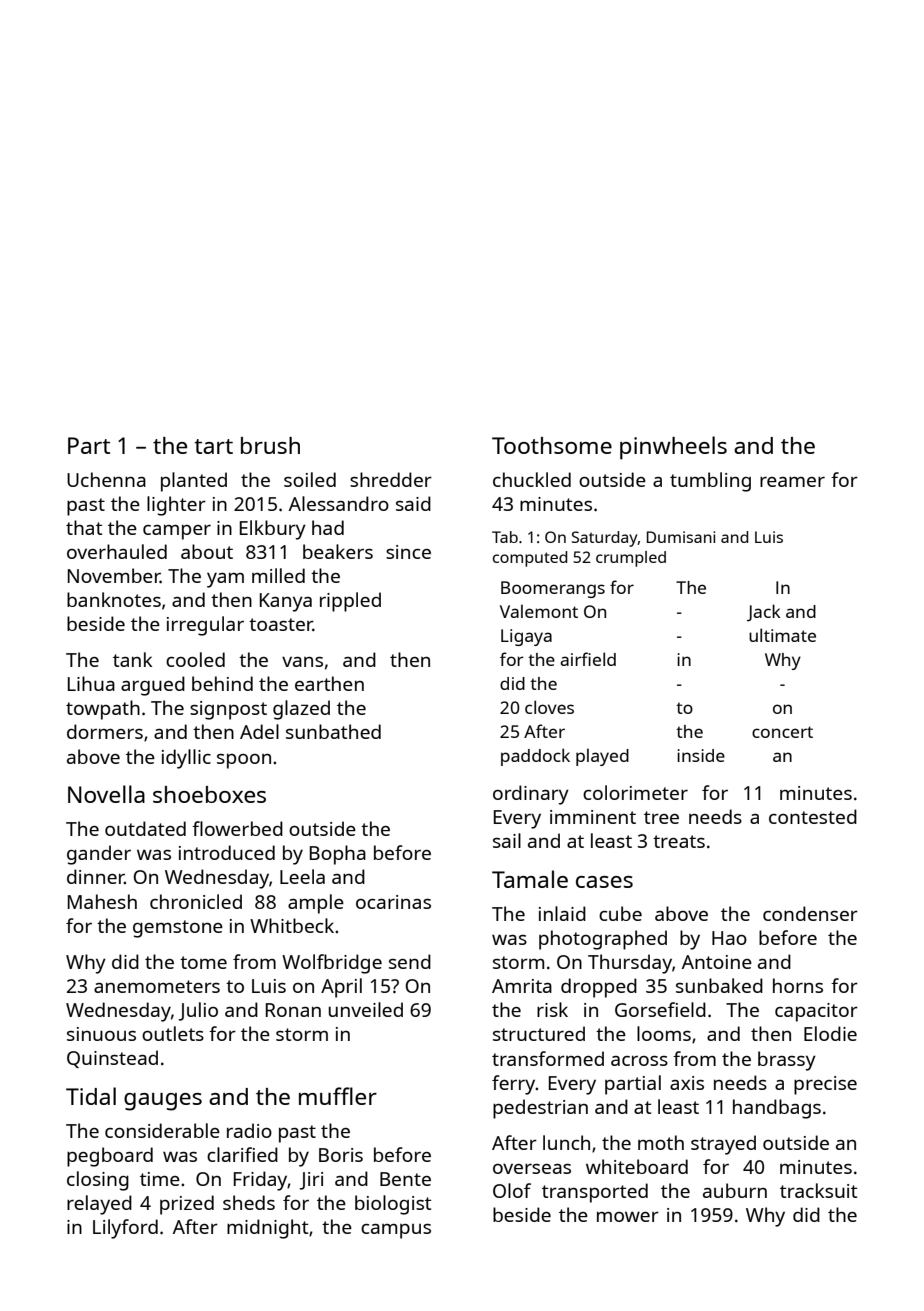  What do you see at coordinates (782, 635) in the page?
I see `ultimate` at bounding box center [782, 635].
